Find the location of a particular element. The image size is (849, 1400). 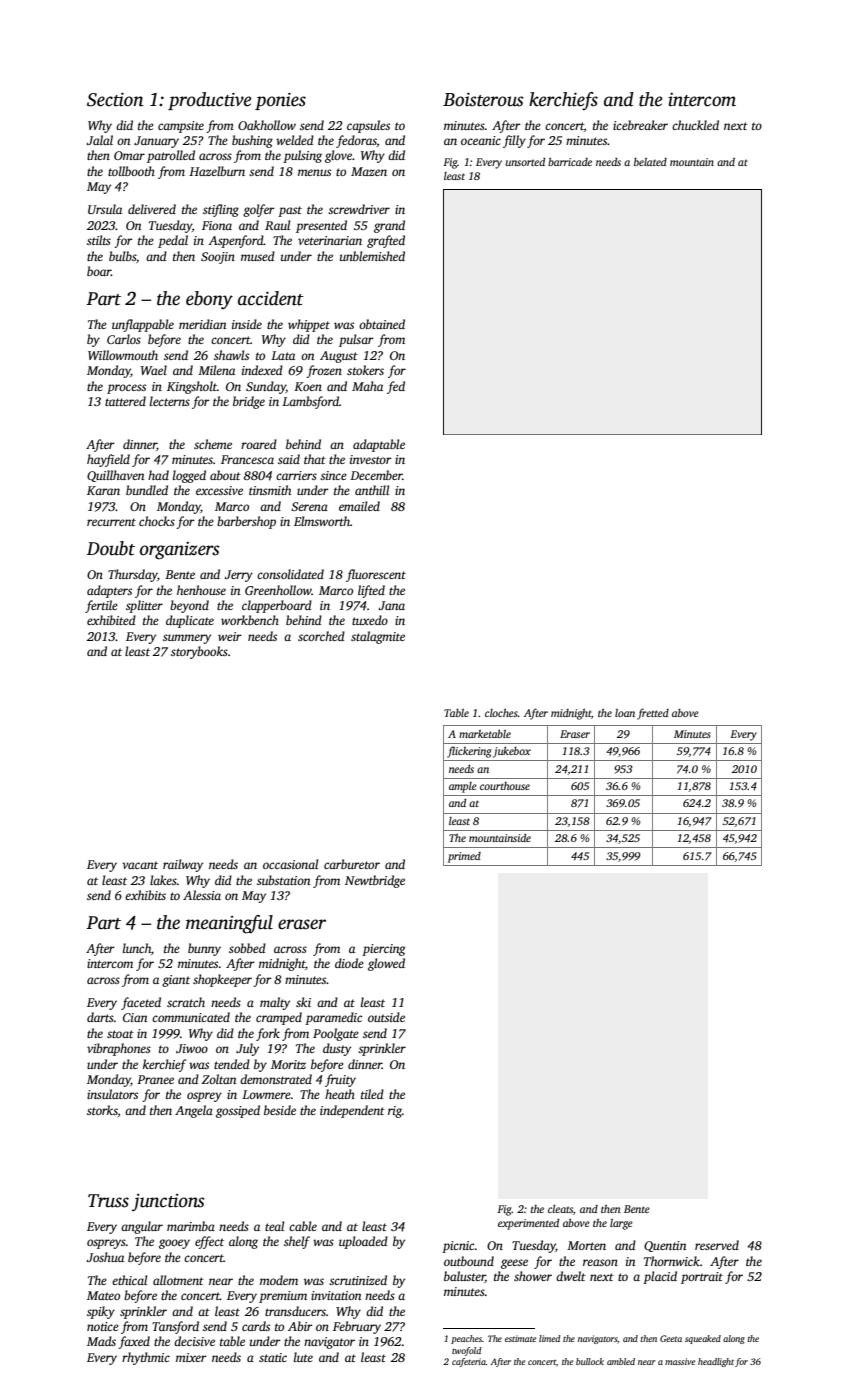

bullock is located at coordinates (590, 1361).
